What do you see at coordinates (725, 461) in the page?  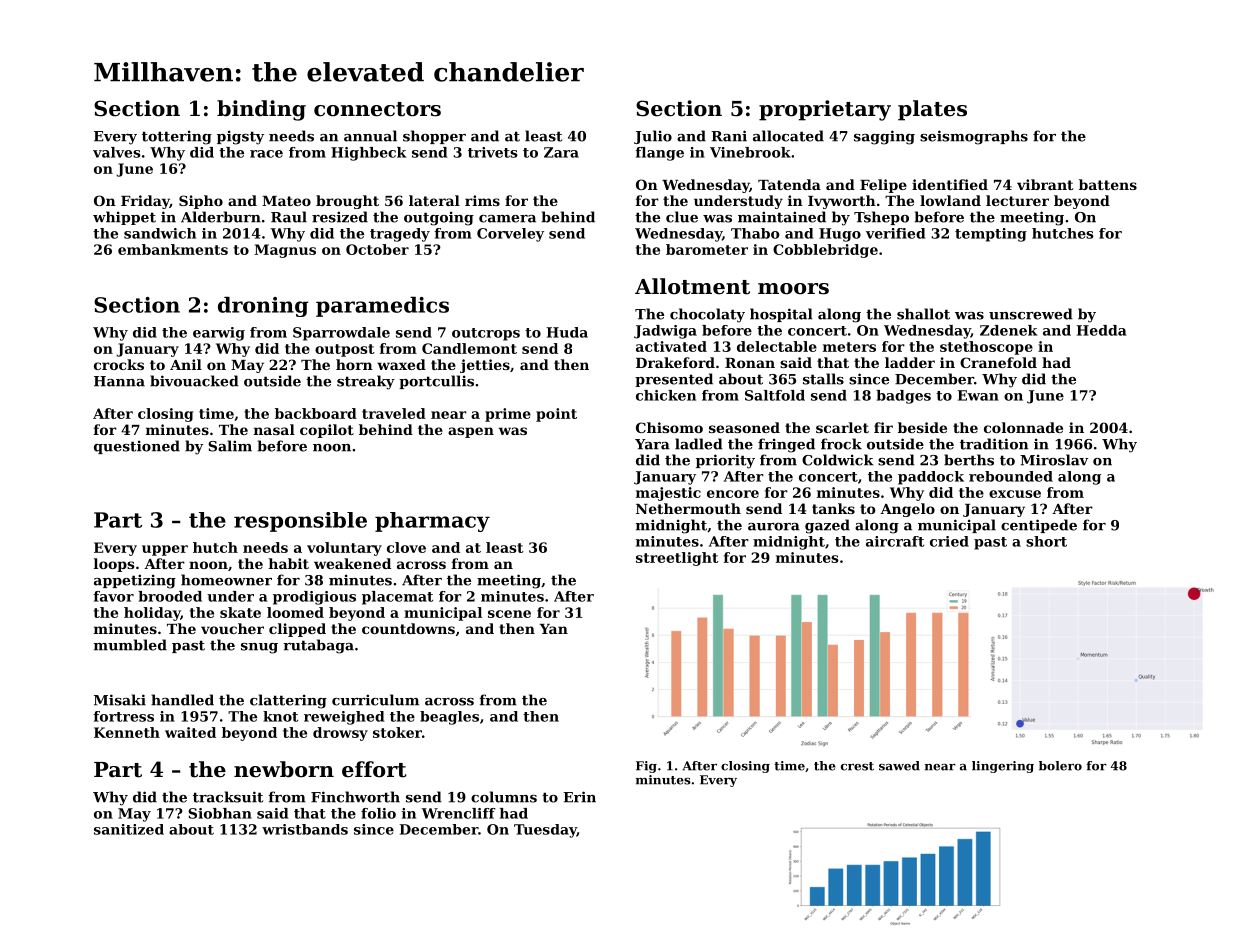 I see `priority` at bounding box center [725, 461].
